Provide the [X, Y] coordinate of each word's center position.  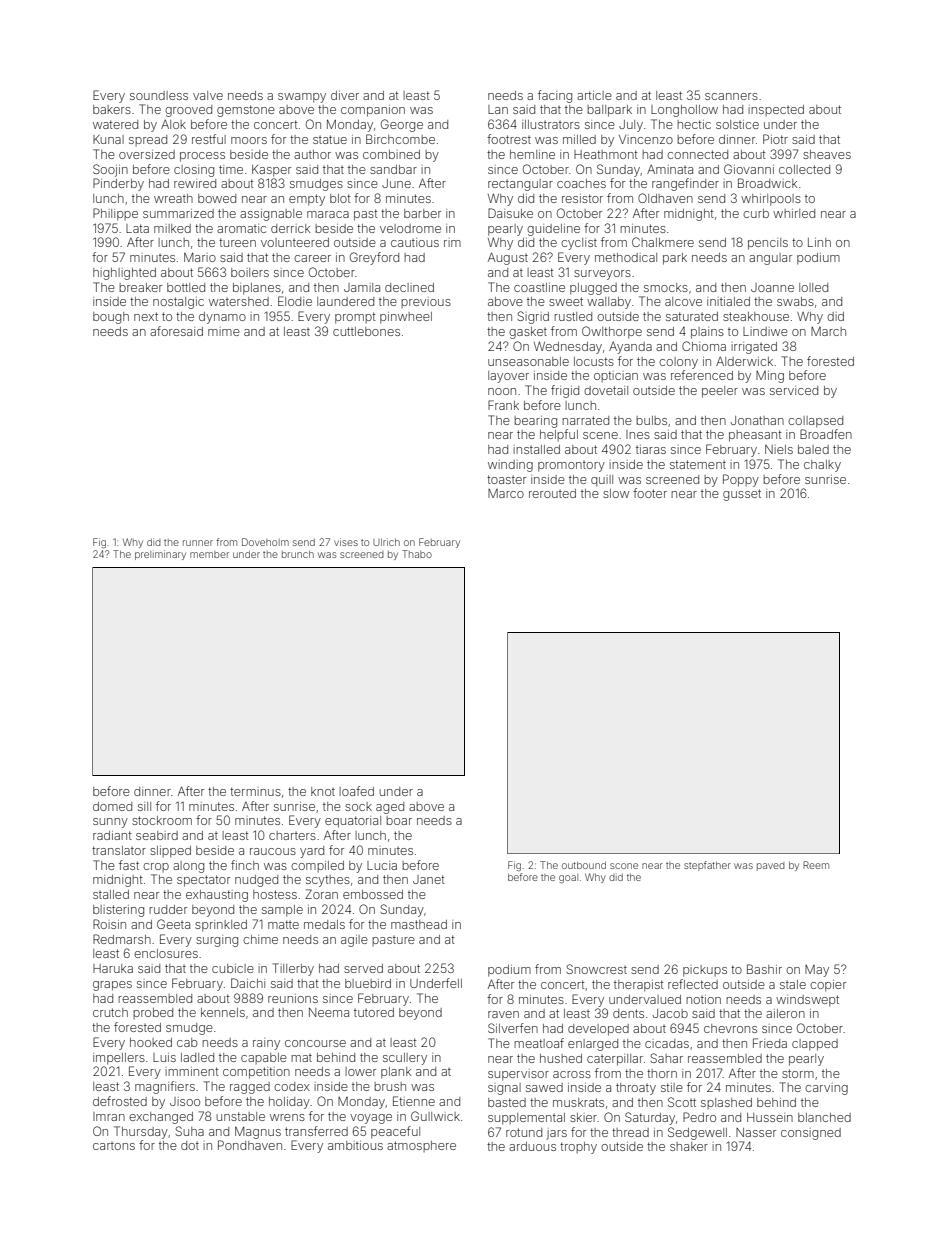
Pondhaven [250, 1145]
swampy [302, 98]
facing [555, 96]
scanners [731, 96]
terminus [255, 791]
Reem [816, 865]
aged [390, 808]
